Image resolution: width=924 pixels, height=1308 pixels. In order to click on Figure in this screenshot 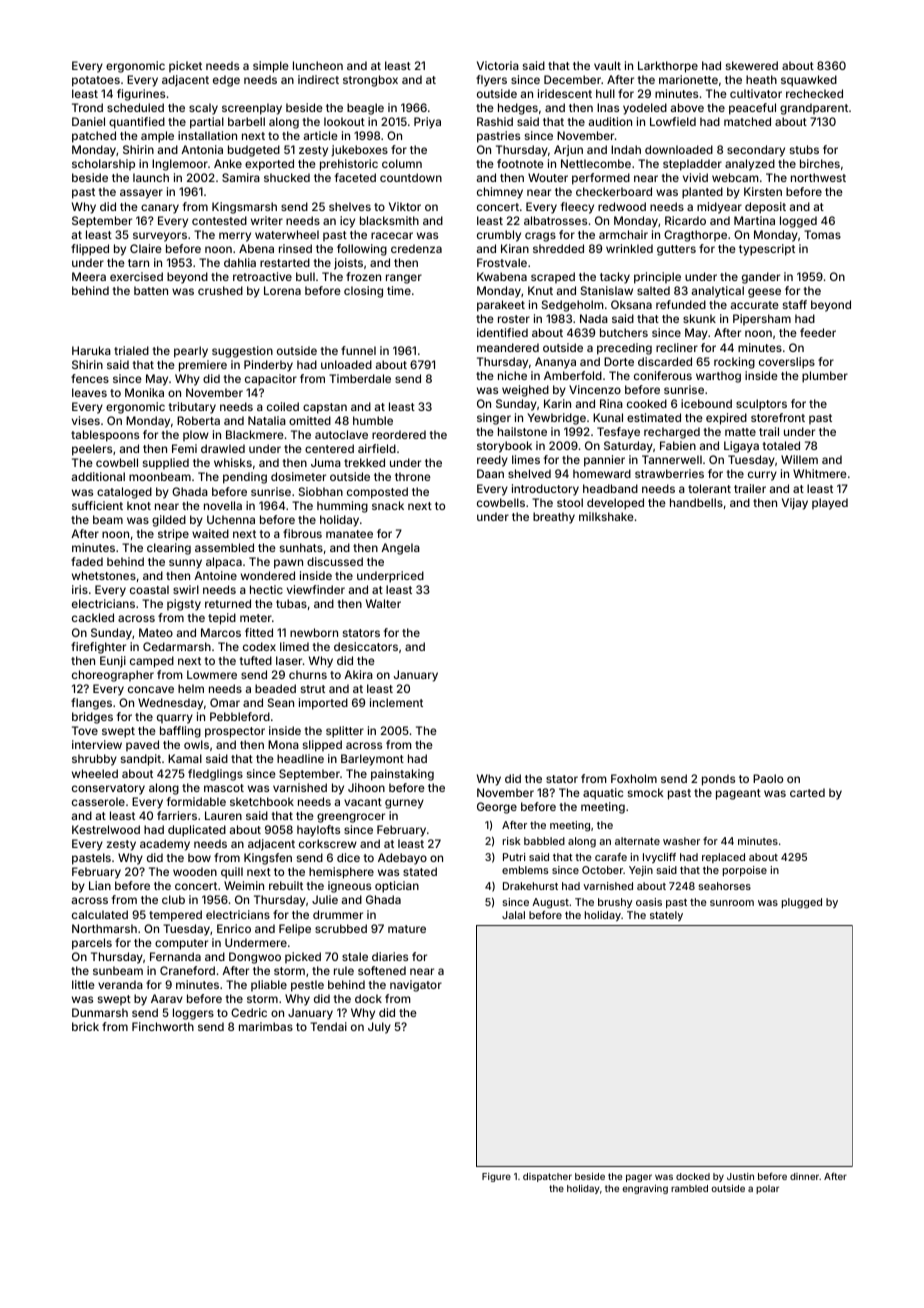, I will do `click(496, 1177)`.
